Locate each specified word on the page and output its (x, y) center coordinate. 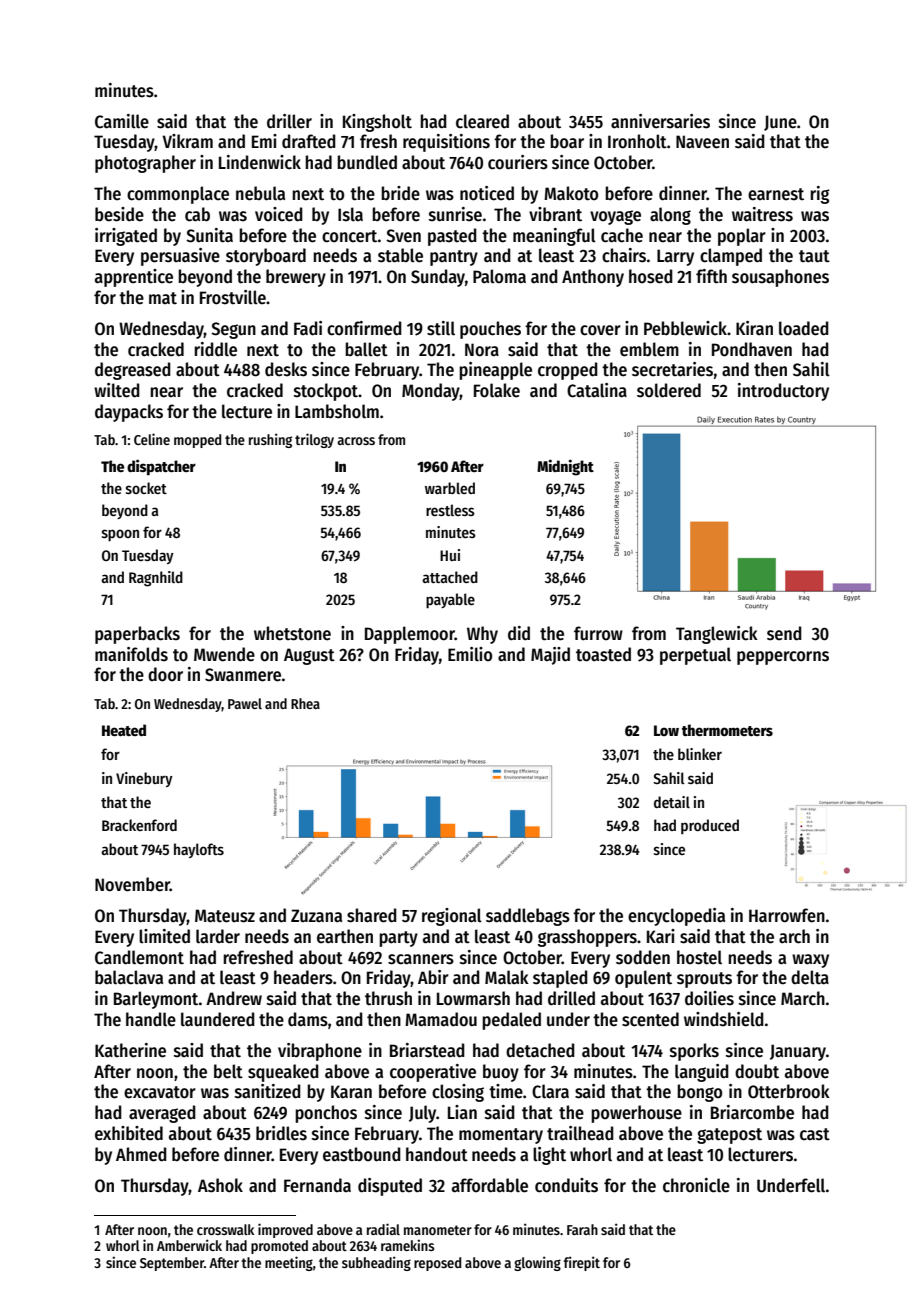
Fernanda (317, 1185)
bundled (367, 162)
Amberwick (189, 1245)
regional (452, 917)
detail (672, 802)
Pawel (245, 703)
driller (289, 121)
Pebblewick (685, 328)
